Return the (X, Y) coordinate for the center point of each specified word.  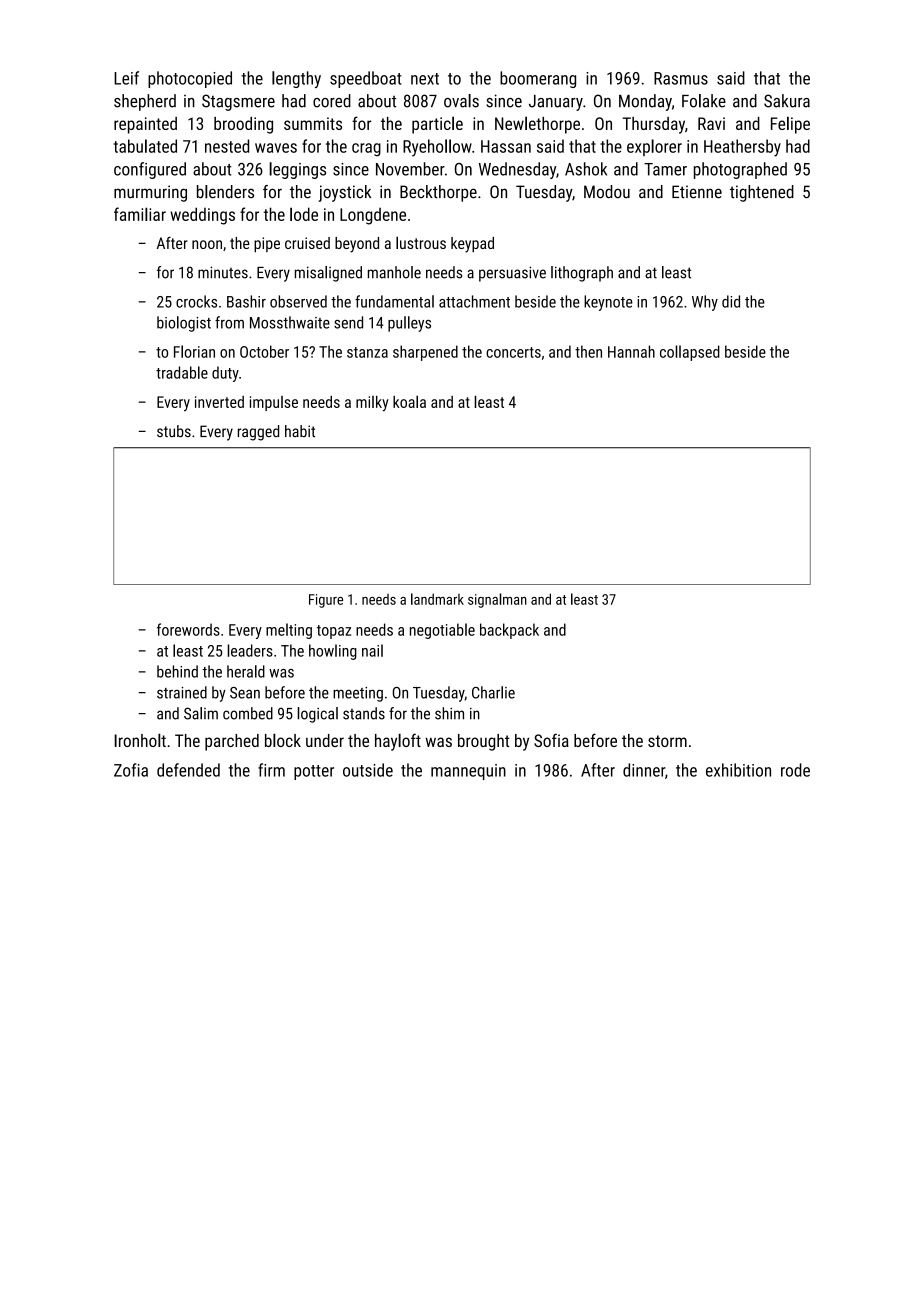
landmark (437, 599)
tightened (762, 193)
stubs (174, 431)
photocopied (190, 79)
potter (314, 772)
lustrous (421, 242)
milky (372, 403)
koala (409, 401)
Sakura (787, 101)
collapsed (690, 353)
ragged (258, 433)
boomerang (538, 79)
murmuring (150, 193)
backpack (509, 631)
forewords (188, 629)
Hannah (631, 351)
